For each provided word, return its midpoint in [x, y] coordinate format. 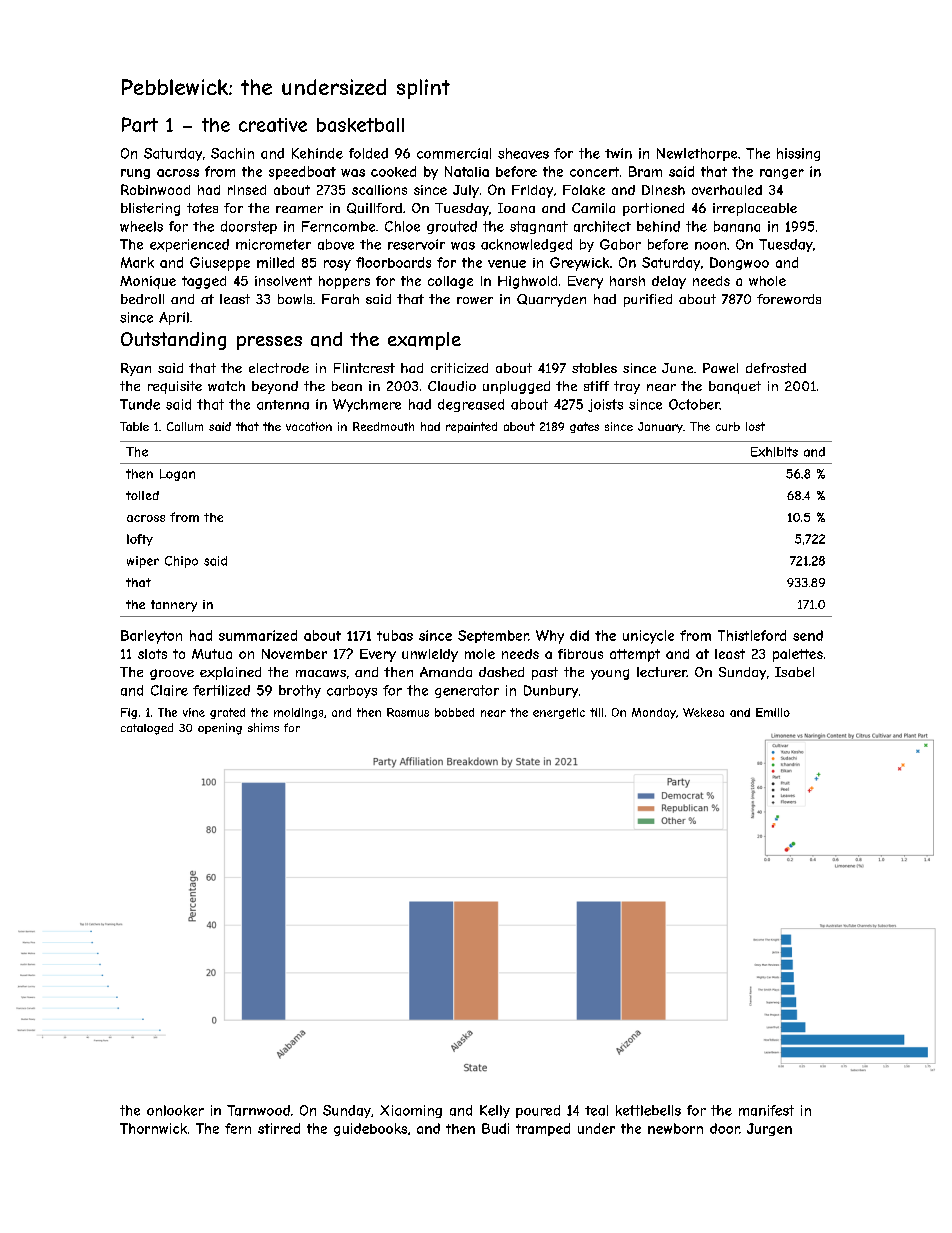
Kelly [495, 1111]
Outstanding [173, 341]
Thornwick [153, 1128]
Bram [645, 171]
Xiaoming [411, 1111]
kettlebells [648, 1110]
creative [273, 125]
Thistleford [752, 635]
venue [507, 264]
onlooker [175, 1110]
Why [550, 637]
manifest [766, 1110]
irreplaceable [755, 209]
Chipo [181, 562]
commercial [454, 153]
